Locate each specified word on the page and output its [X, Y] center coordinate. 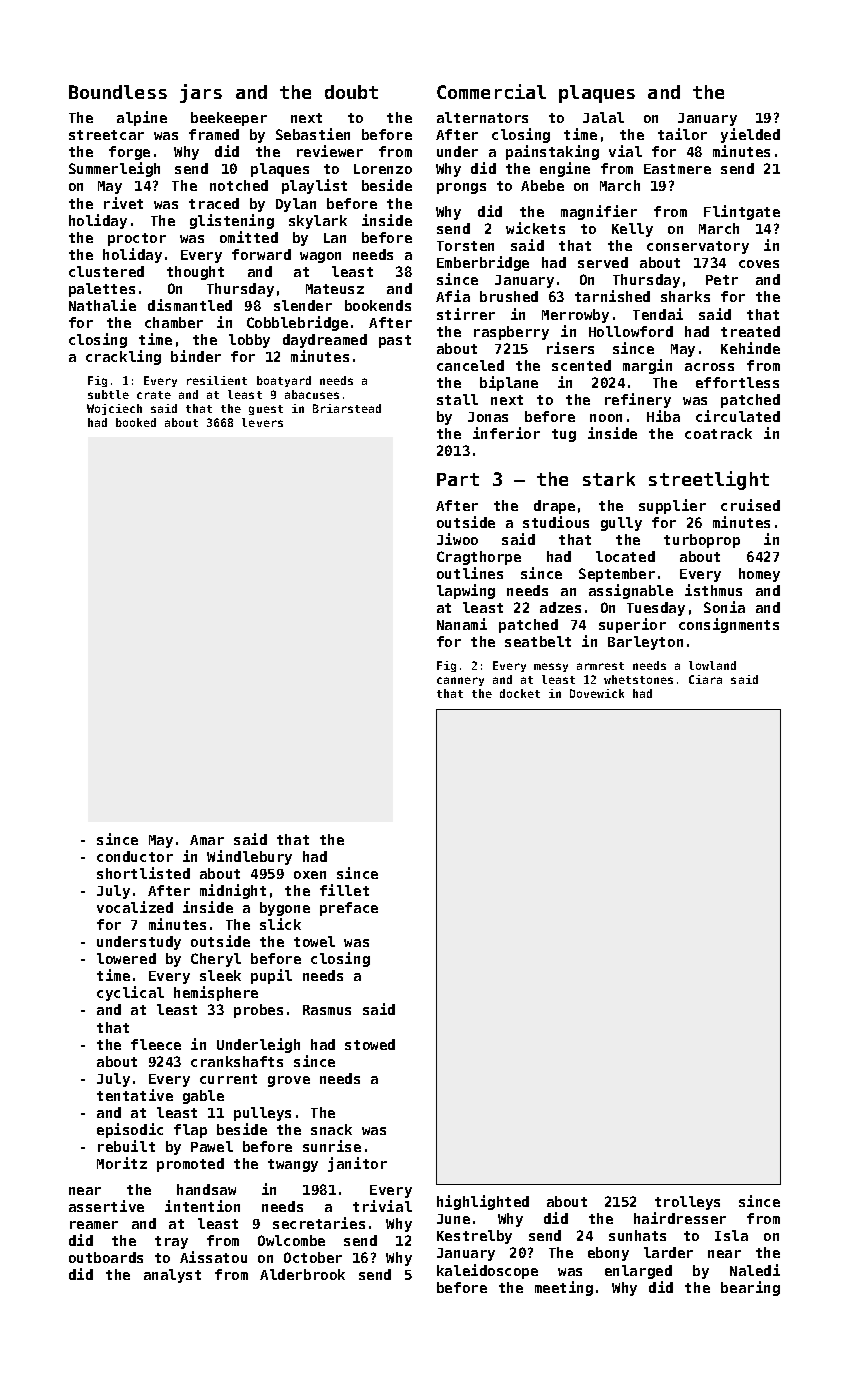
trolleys [687, 1203]
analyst [172, 1276]
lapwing [466, 591]
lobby [249, 341]
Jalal [603, 117]
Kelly [632, 230]
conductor [135, 856]
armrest [600, 666]
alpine [142, 118]
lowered [126, 958]
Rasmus [327, 1010]
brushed [509, 296]
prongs [461, 188]
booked [136, 422]
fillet [344, 890]
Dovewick [597, 693]
